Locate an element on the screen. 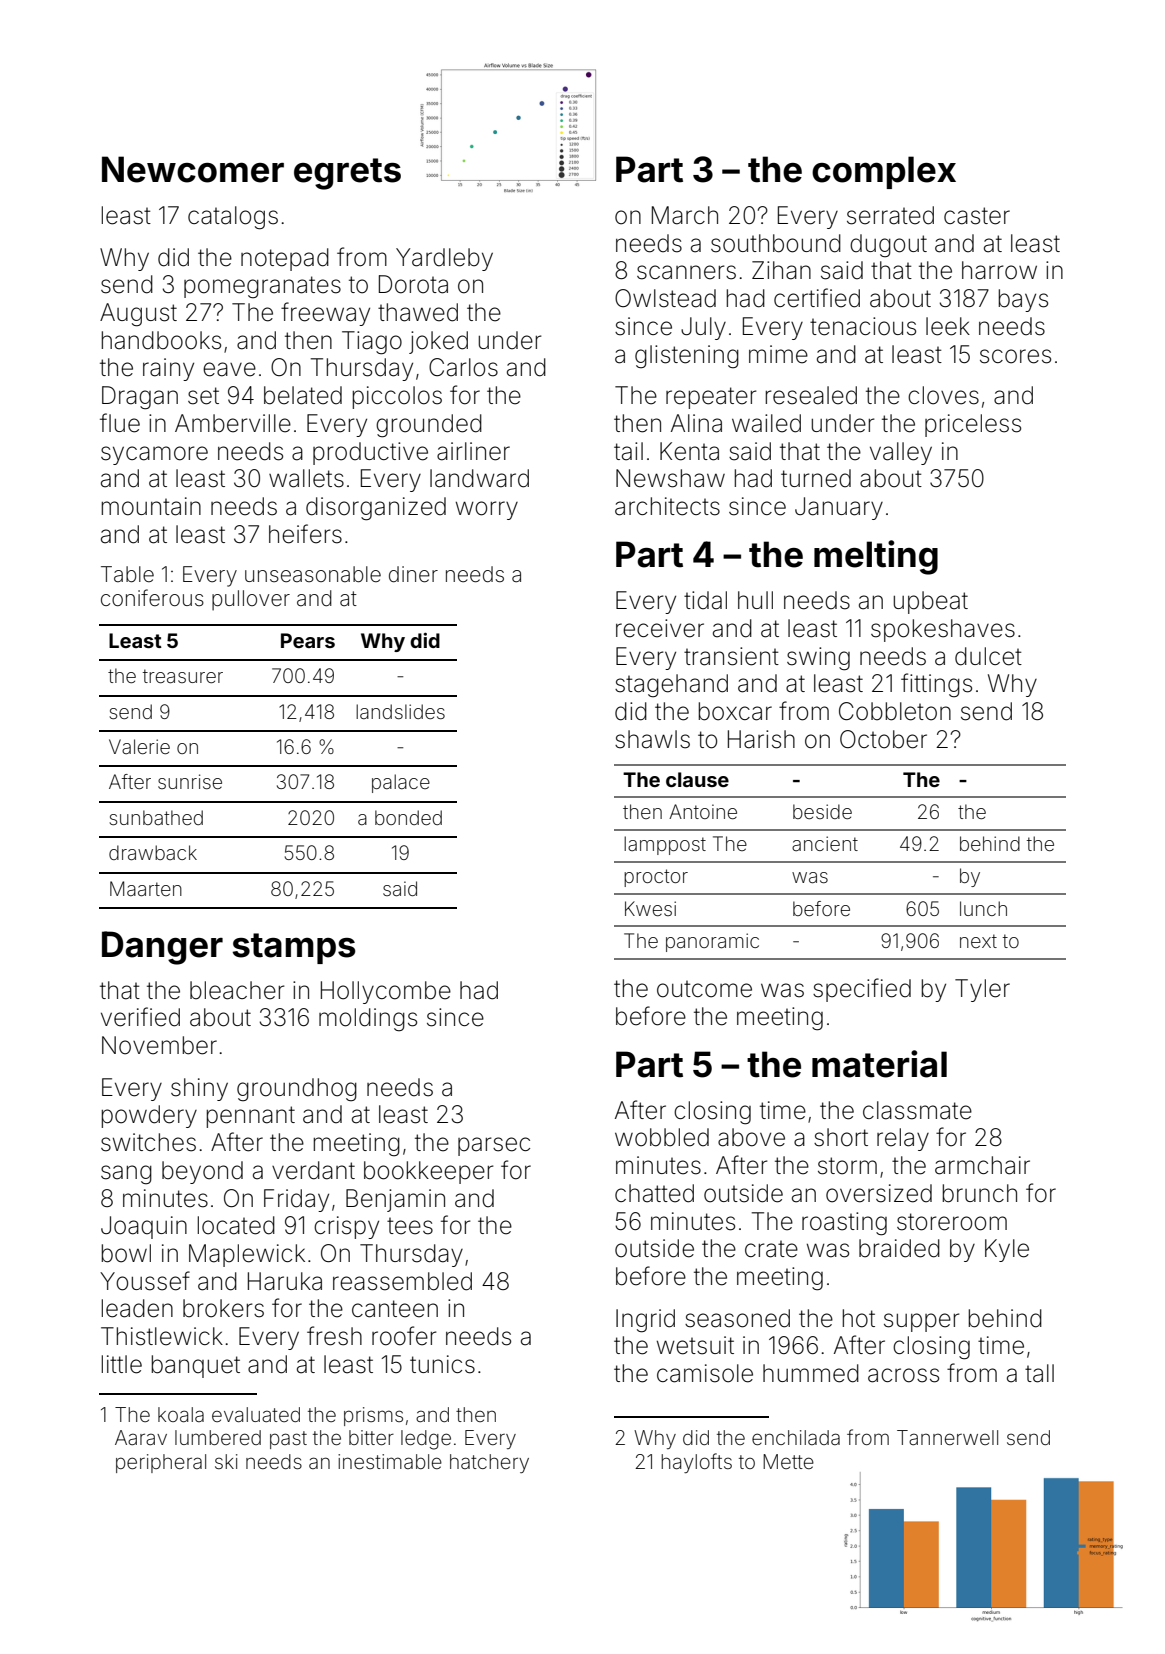 The width and height of the screenshot is (1165, 1654). dulcet is located at coordinates (988, 656).
